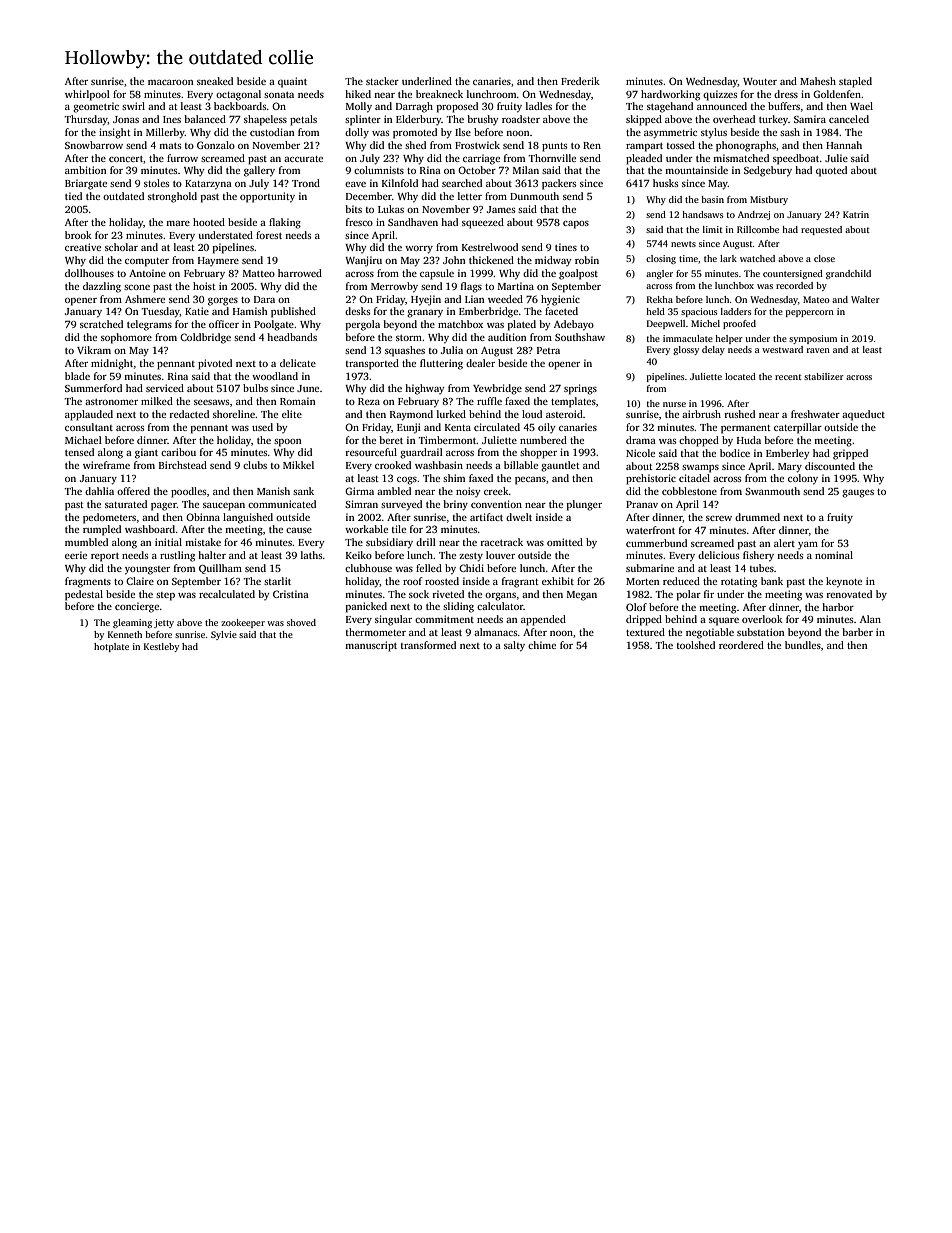 This screenshot has width=952, height=1233. Describe the element at coordinates (580, 389) in the screenshot. I see `springs` at that location.
